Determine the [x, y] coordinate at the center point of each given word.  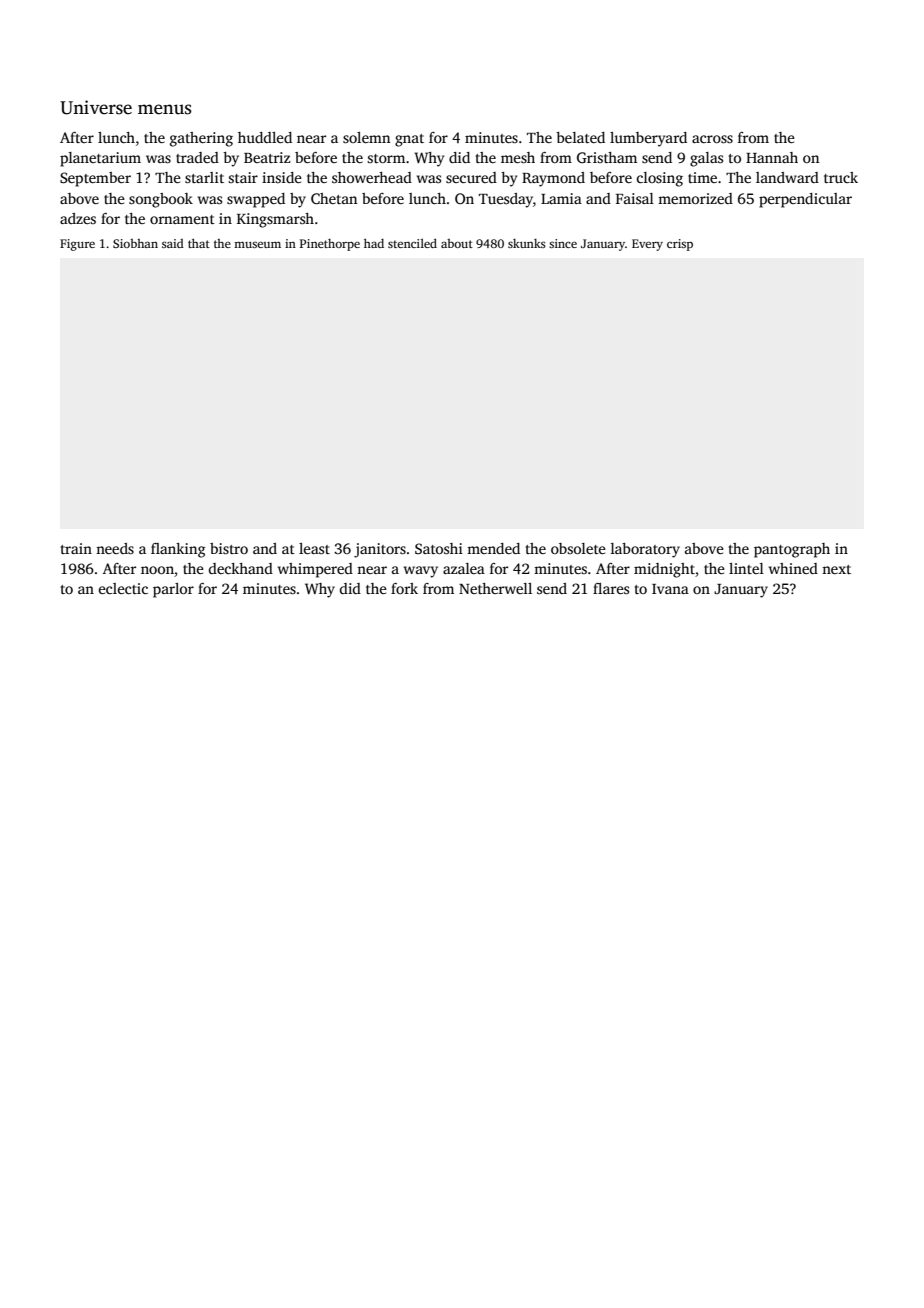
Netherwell [495, 588]
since [563, 243]
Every [647, 245]
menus [164, 109]
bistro [229, 548]
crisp [680, 245]
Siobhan [135, 243]
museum [257, 244]
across [712, 139]
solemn [366, 137]
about [457, 243]
